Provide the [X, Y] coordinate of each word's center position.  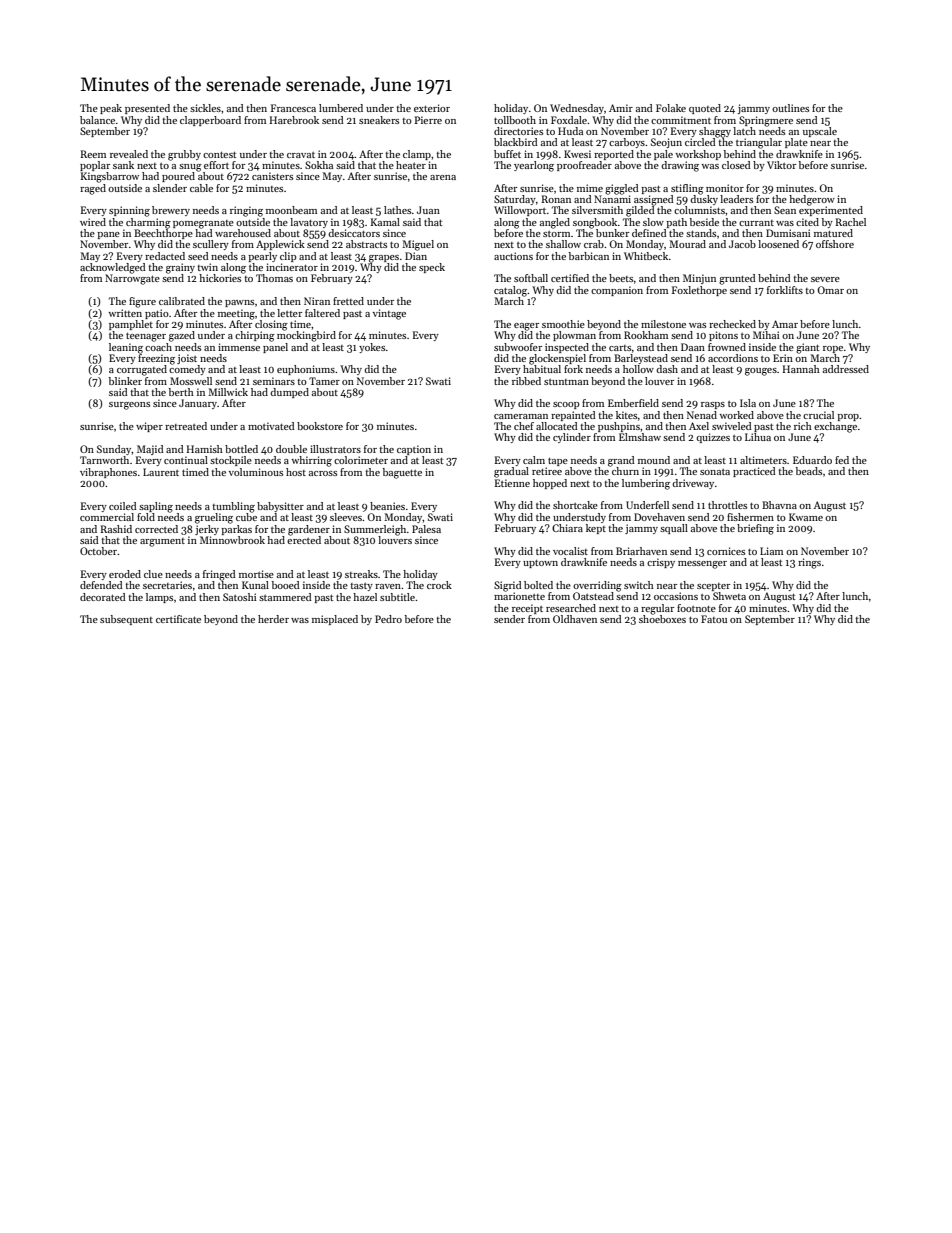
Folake [671, 108]
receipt [527, 609]
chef [524, 426]
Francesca [293, 108]
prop [848, 417]
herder [273, 619]
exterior [432, 108]
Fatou [714, 619]
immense [239, 347]
